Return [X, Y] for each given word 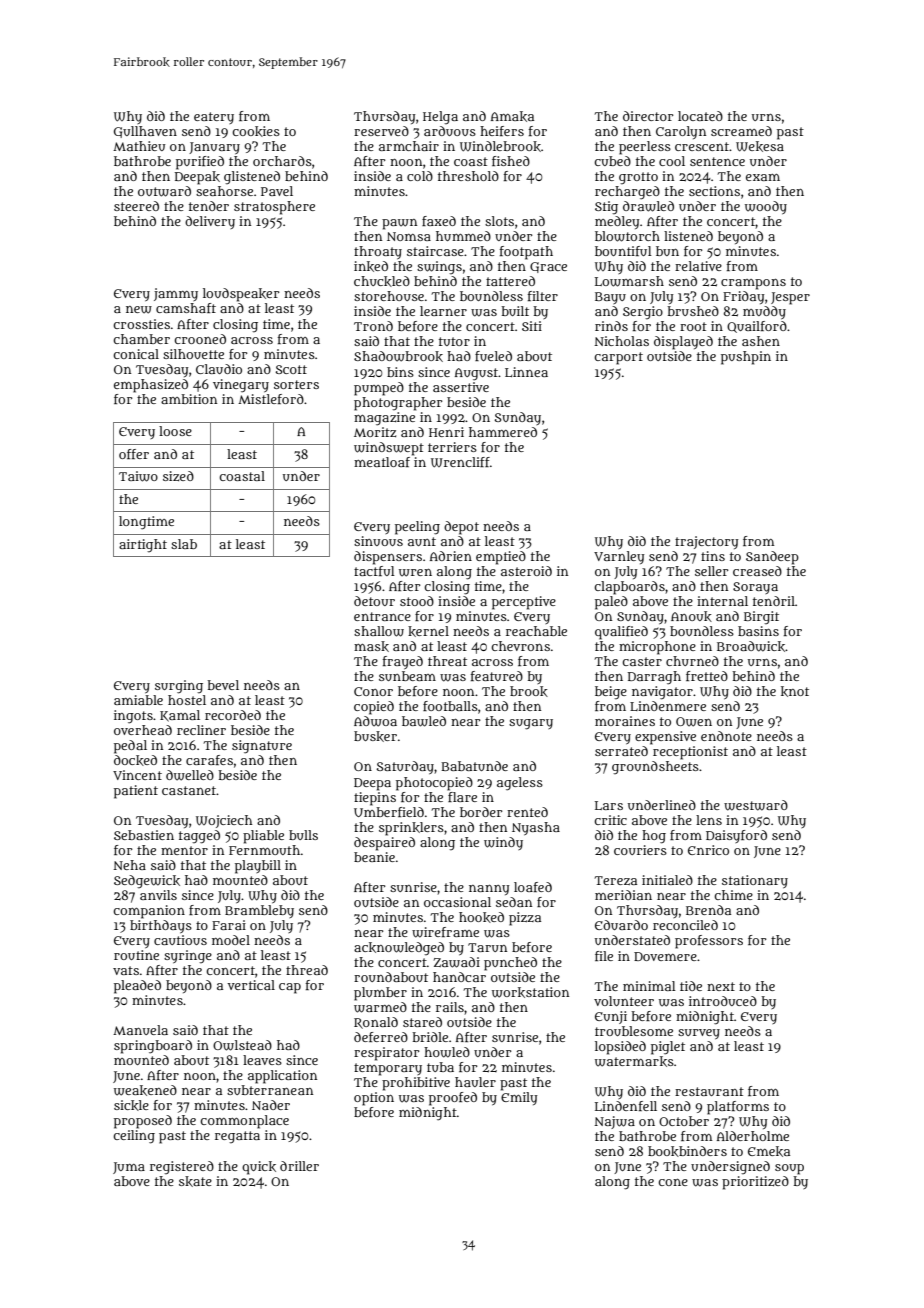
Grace [548, 267]
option [374, 1099]
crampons [753, 284]
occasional [457, 902]
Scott [291, 369]
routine [136, 955]
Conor [373, 691]
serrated [621, 751]
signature [262, 747]
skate [195, 1181]
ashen [761, 341]
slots [499, 221]
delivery [210, 222]
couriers [640, 850]
